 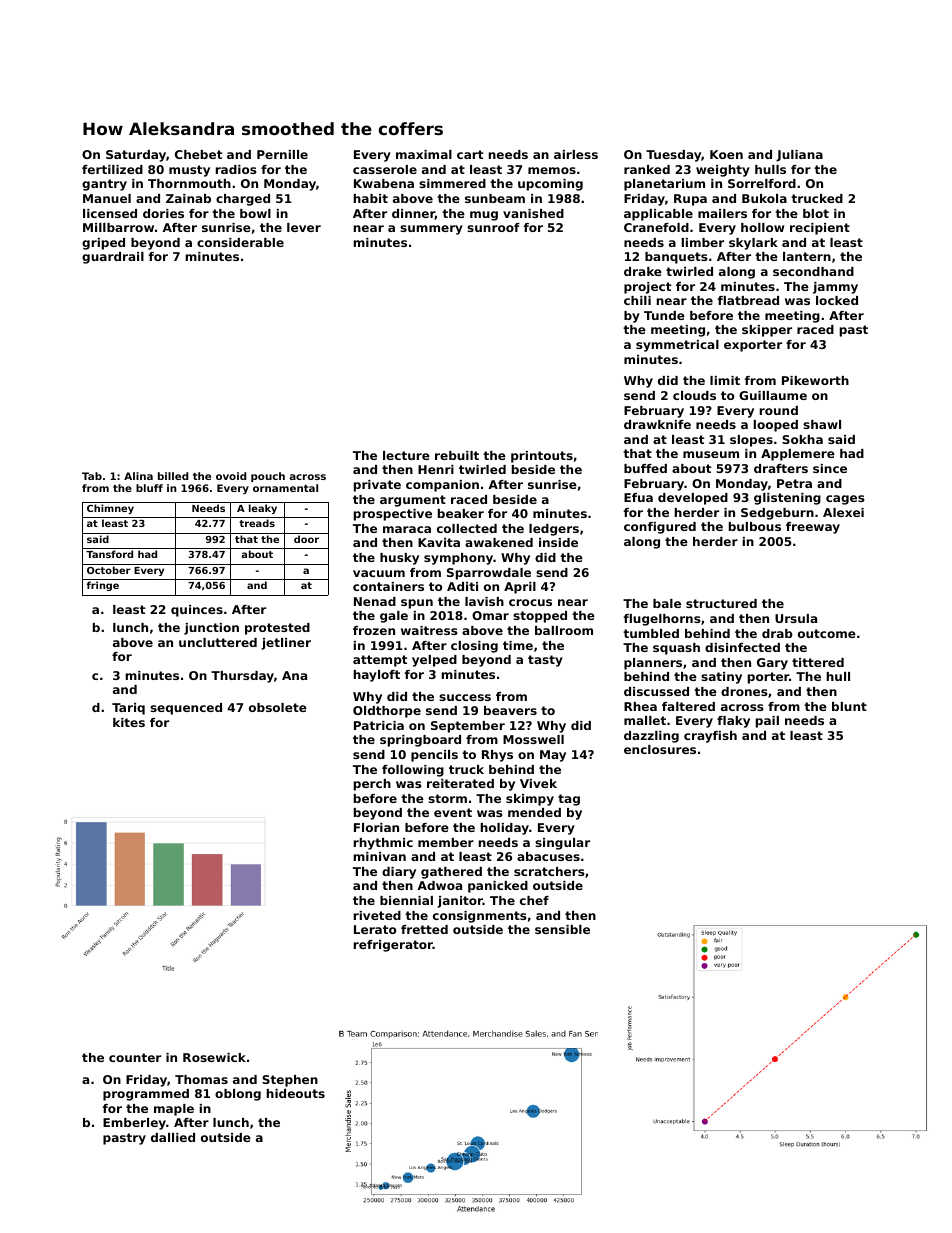 I want to click on collected, so click(x=467, y=528).
